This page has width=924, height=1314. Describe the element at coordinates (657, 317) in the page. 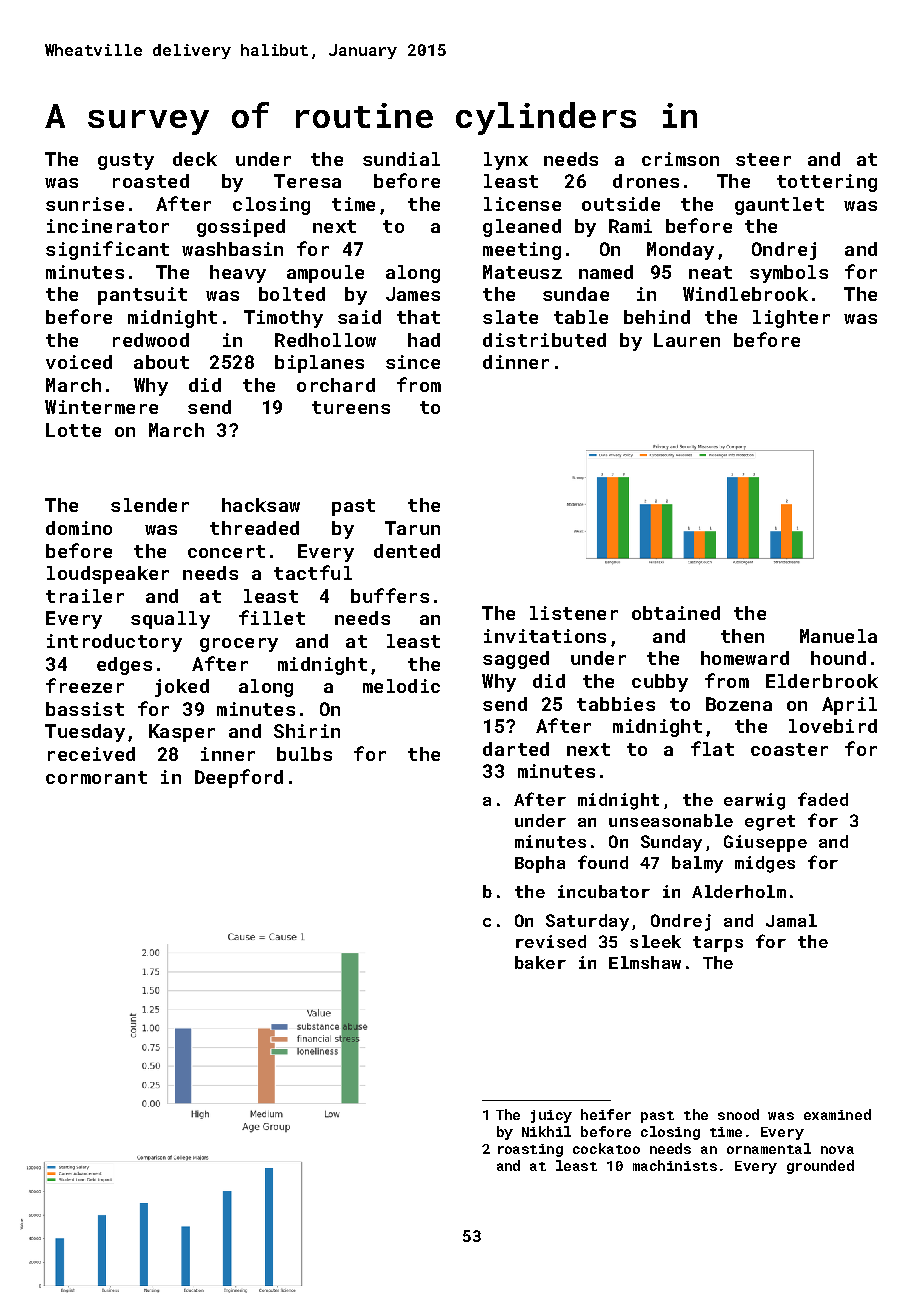

I see `behind` at that location.
